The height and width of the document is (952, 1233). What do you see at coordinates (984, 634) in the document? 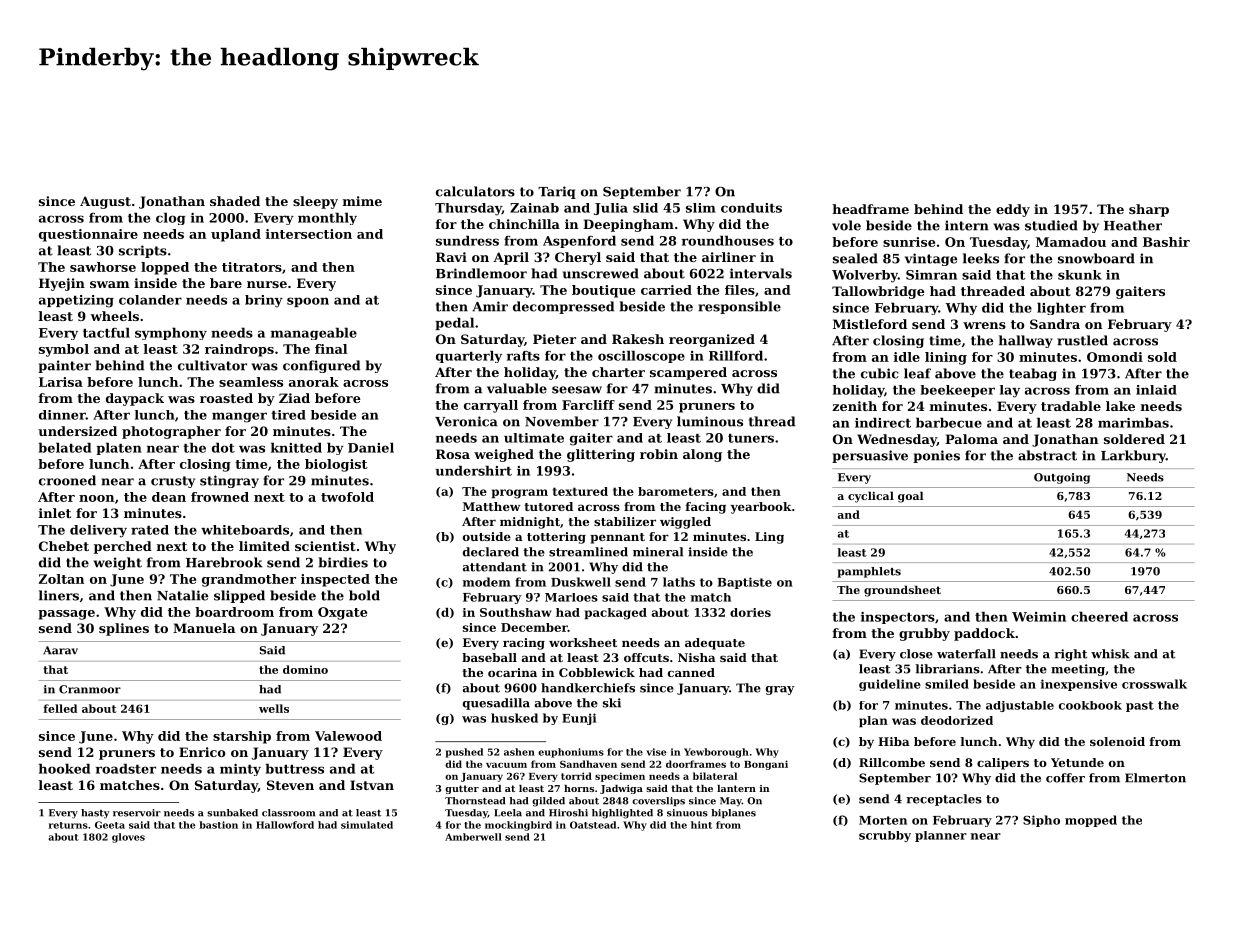
I see `paddock` at bounding box center [984, 634].
